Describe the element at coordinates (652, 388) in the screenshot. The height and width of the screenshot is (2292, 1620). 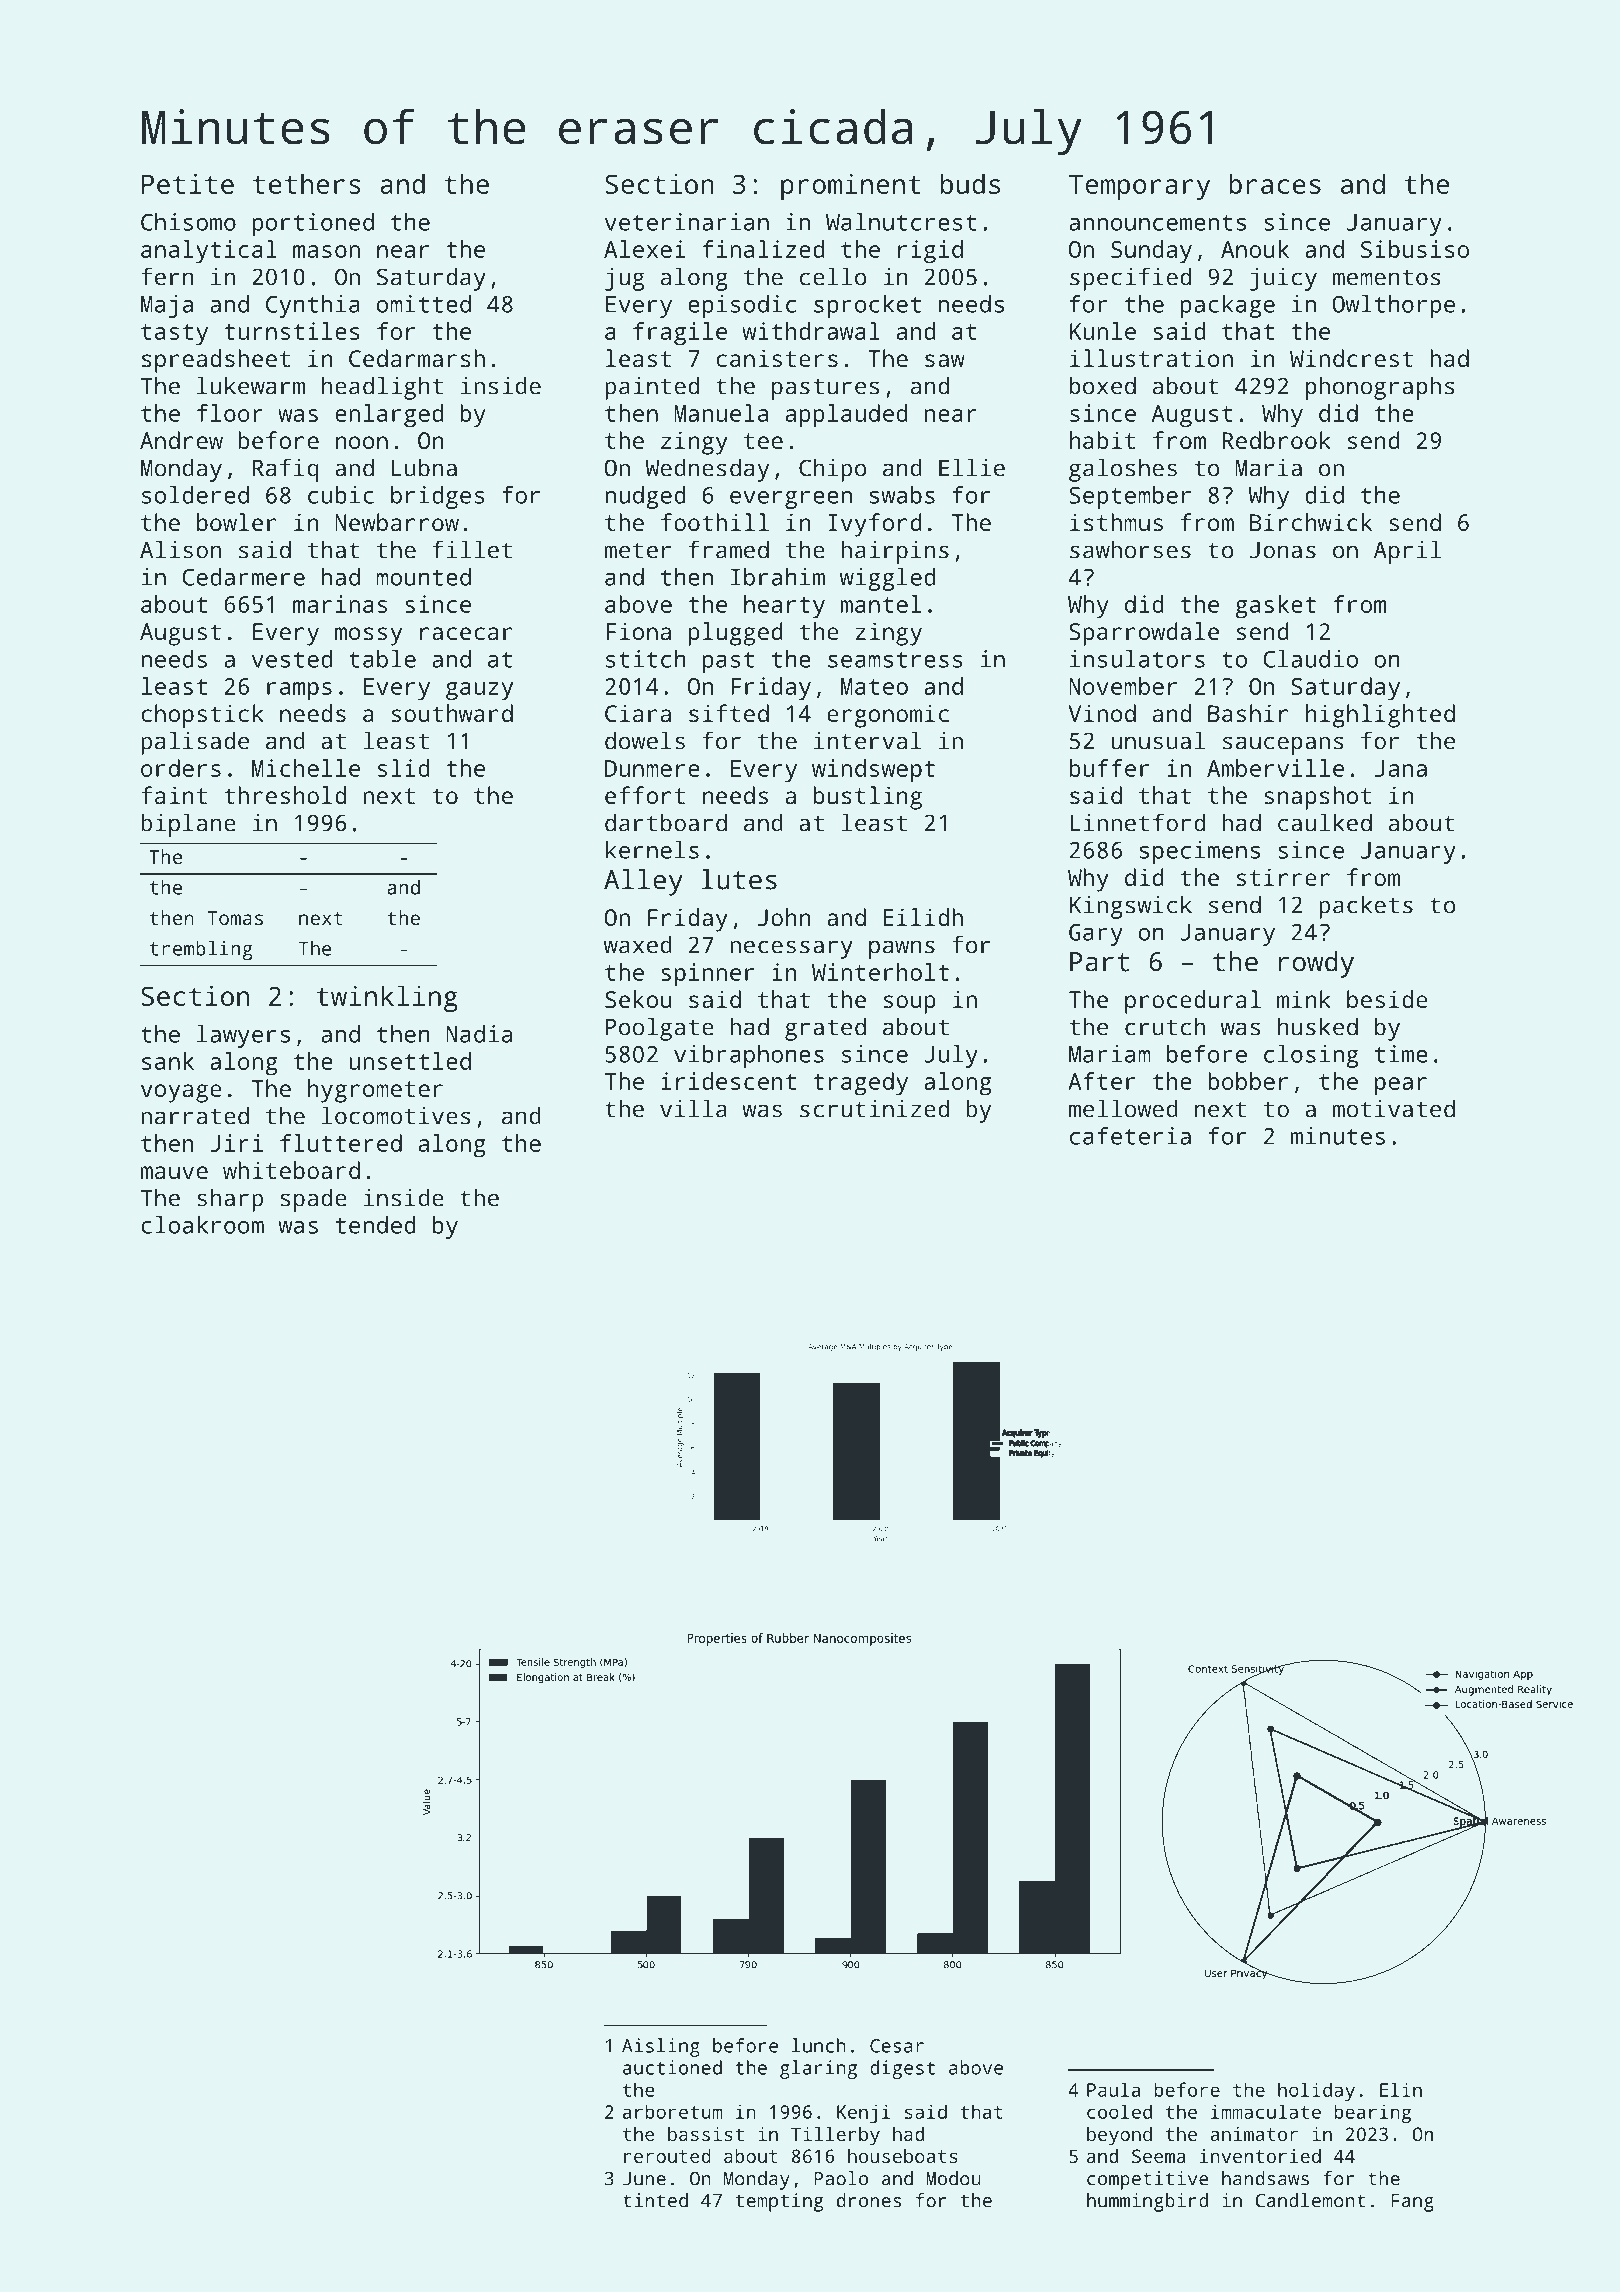
I see `painted` at that location.
